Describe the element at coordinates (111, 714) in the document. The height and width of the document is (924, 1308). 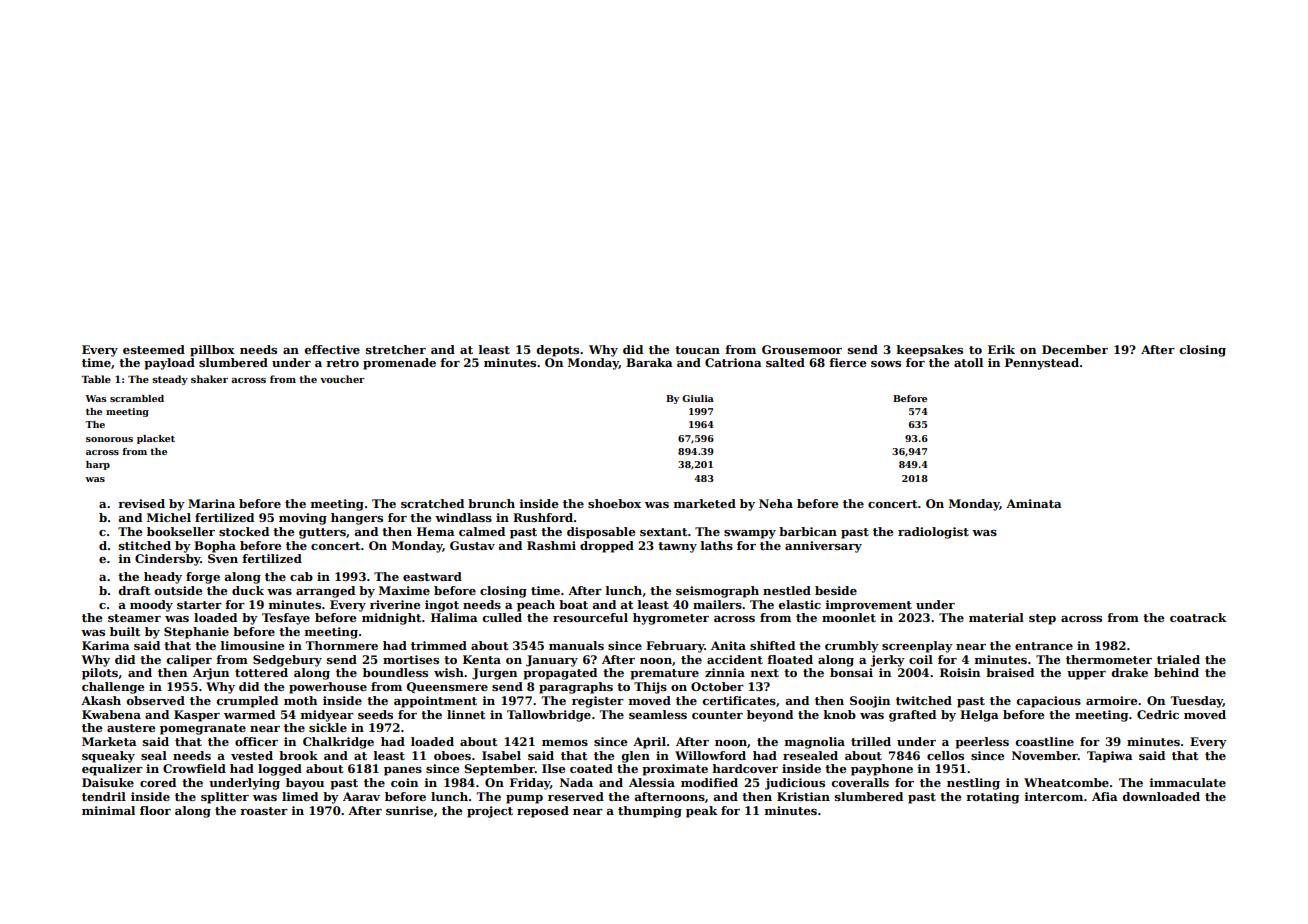
I see `Kwabena` at that location.
